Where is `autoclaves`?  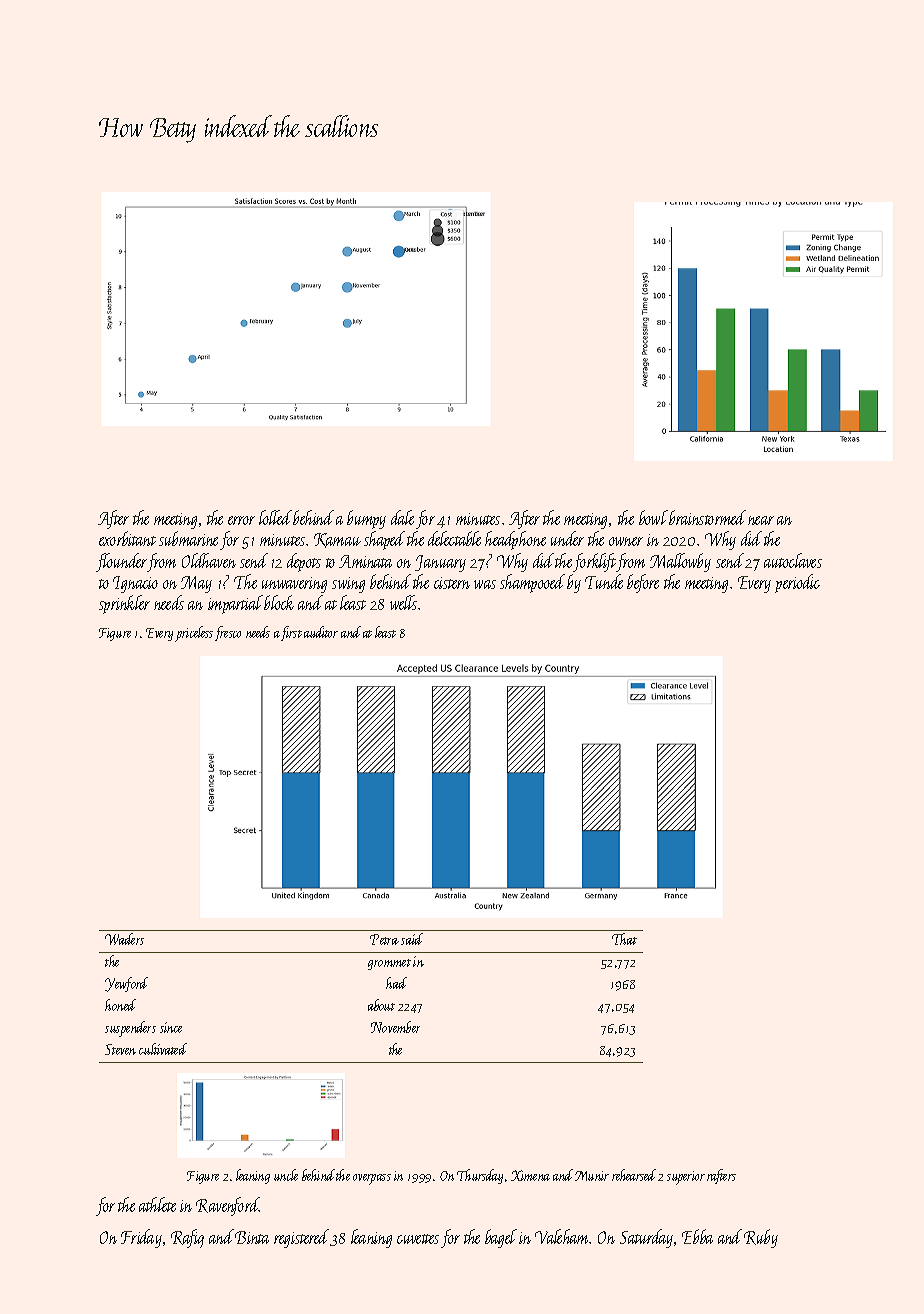 autoclaves is located at coordinates (793, 560).
